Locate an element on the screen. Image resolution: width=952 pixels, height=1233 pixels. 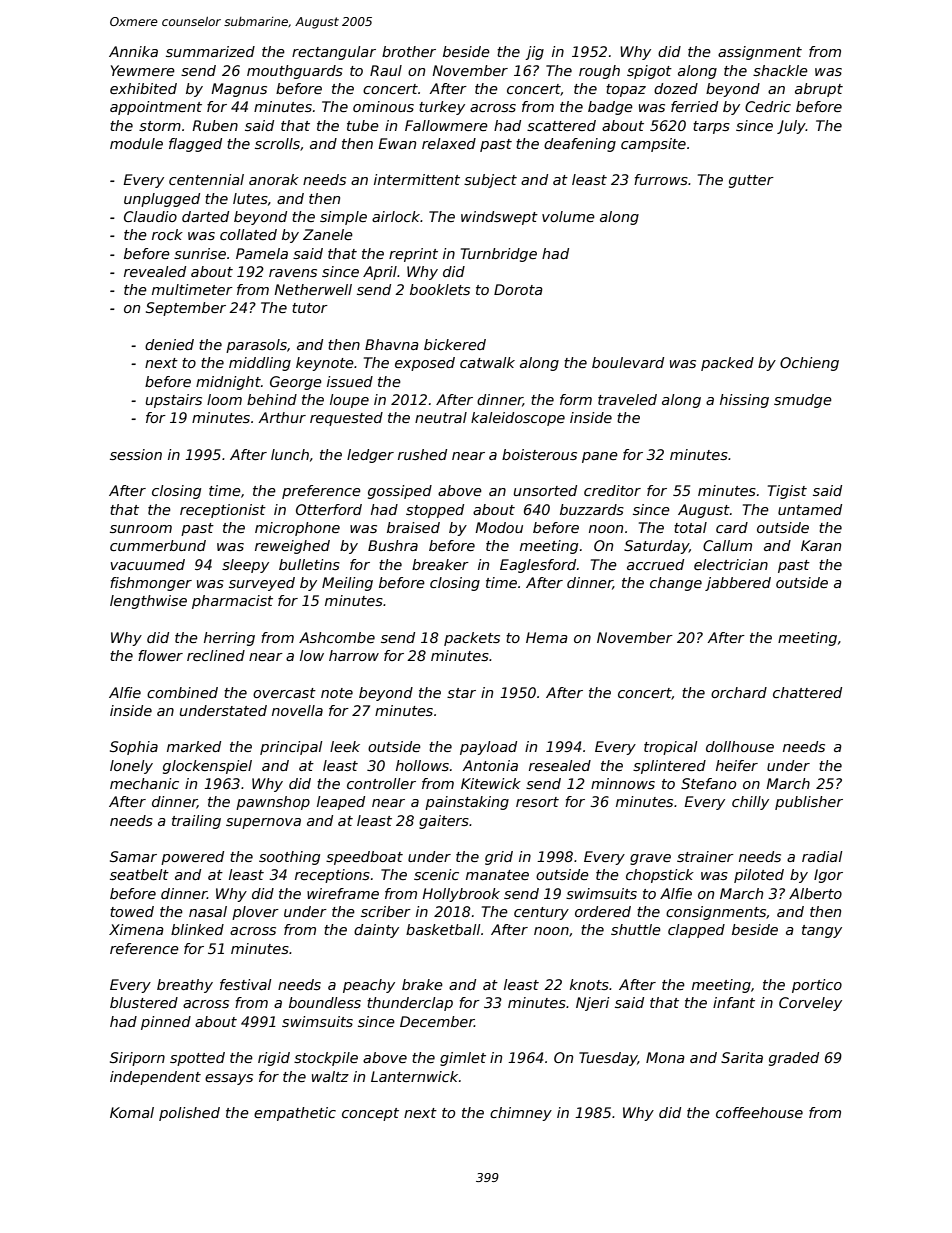
windswept is located at coordinates (499, 218).
